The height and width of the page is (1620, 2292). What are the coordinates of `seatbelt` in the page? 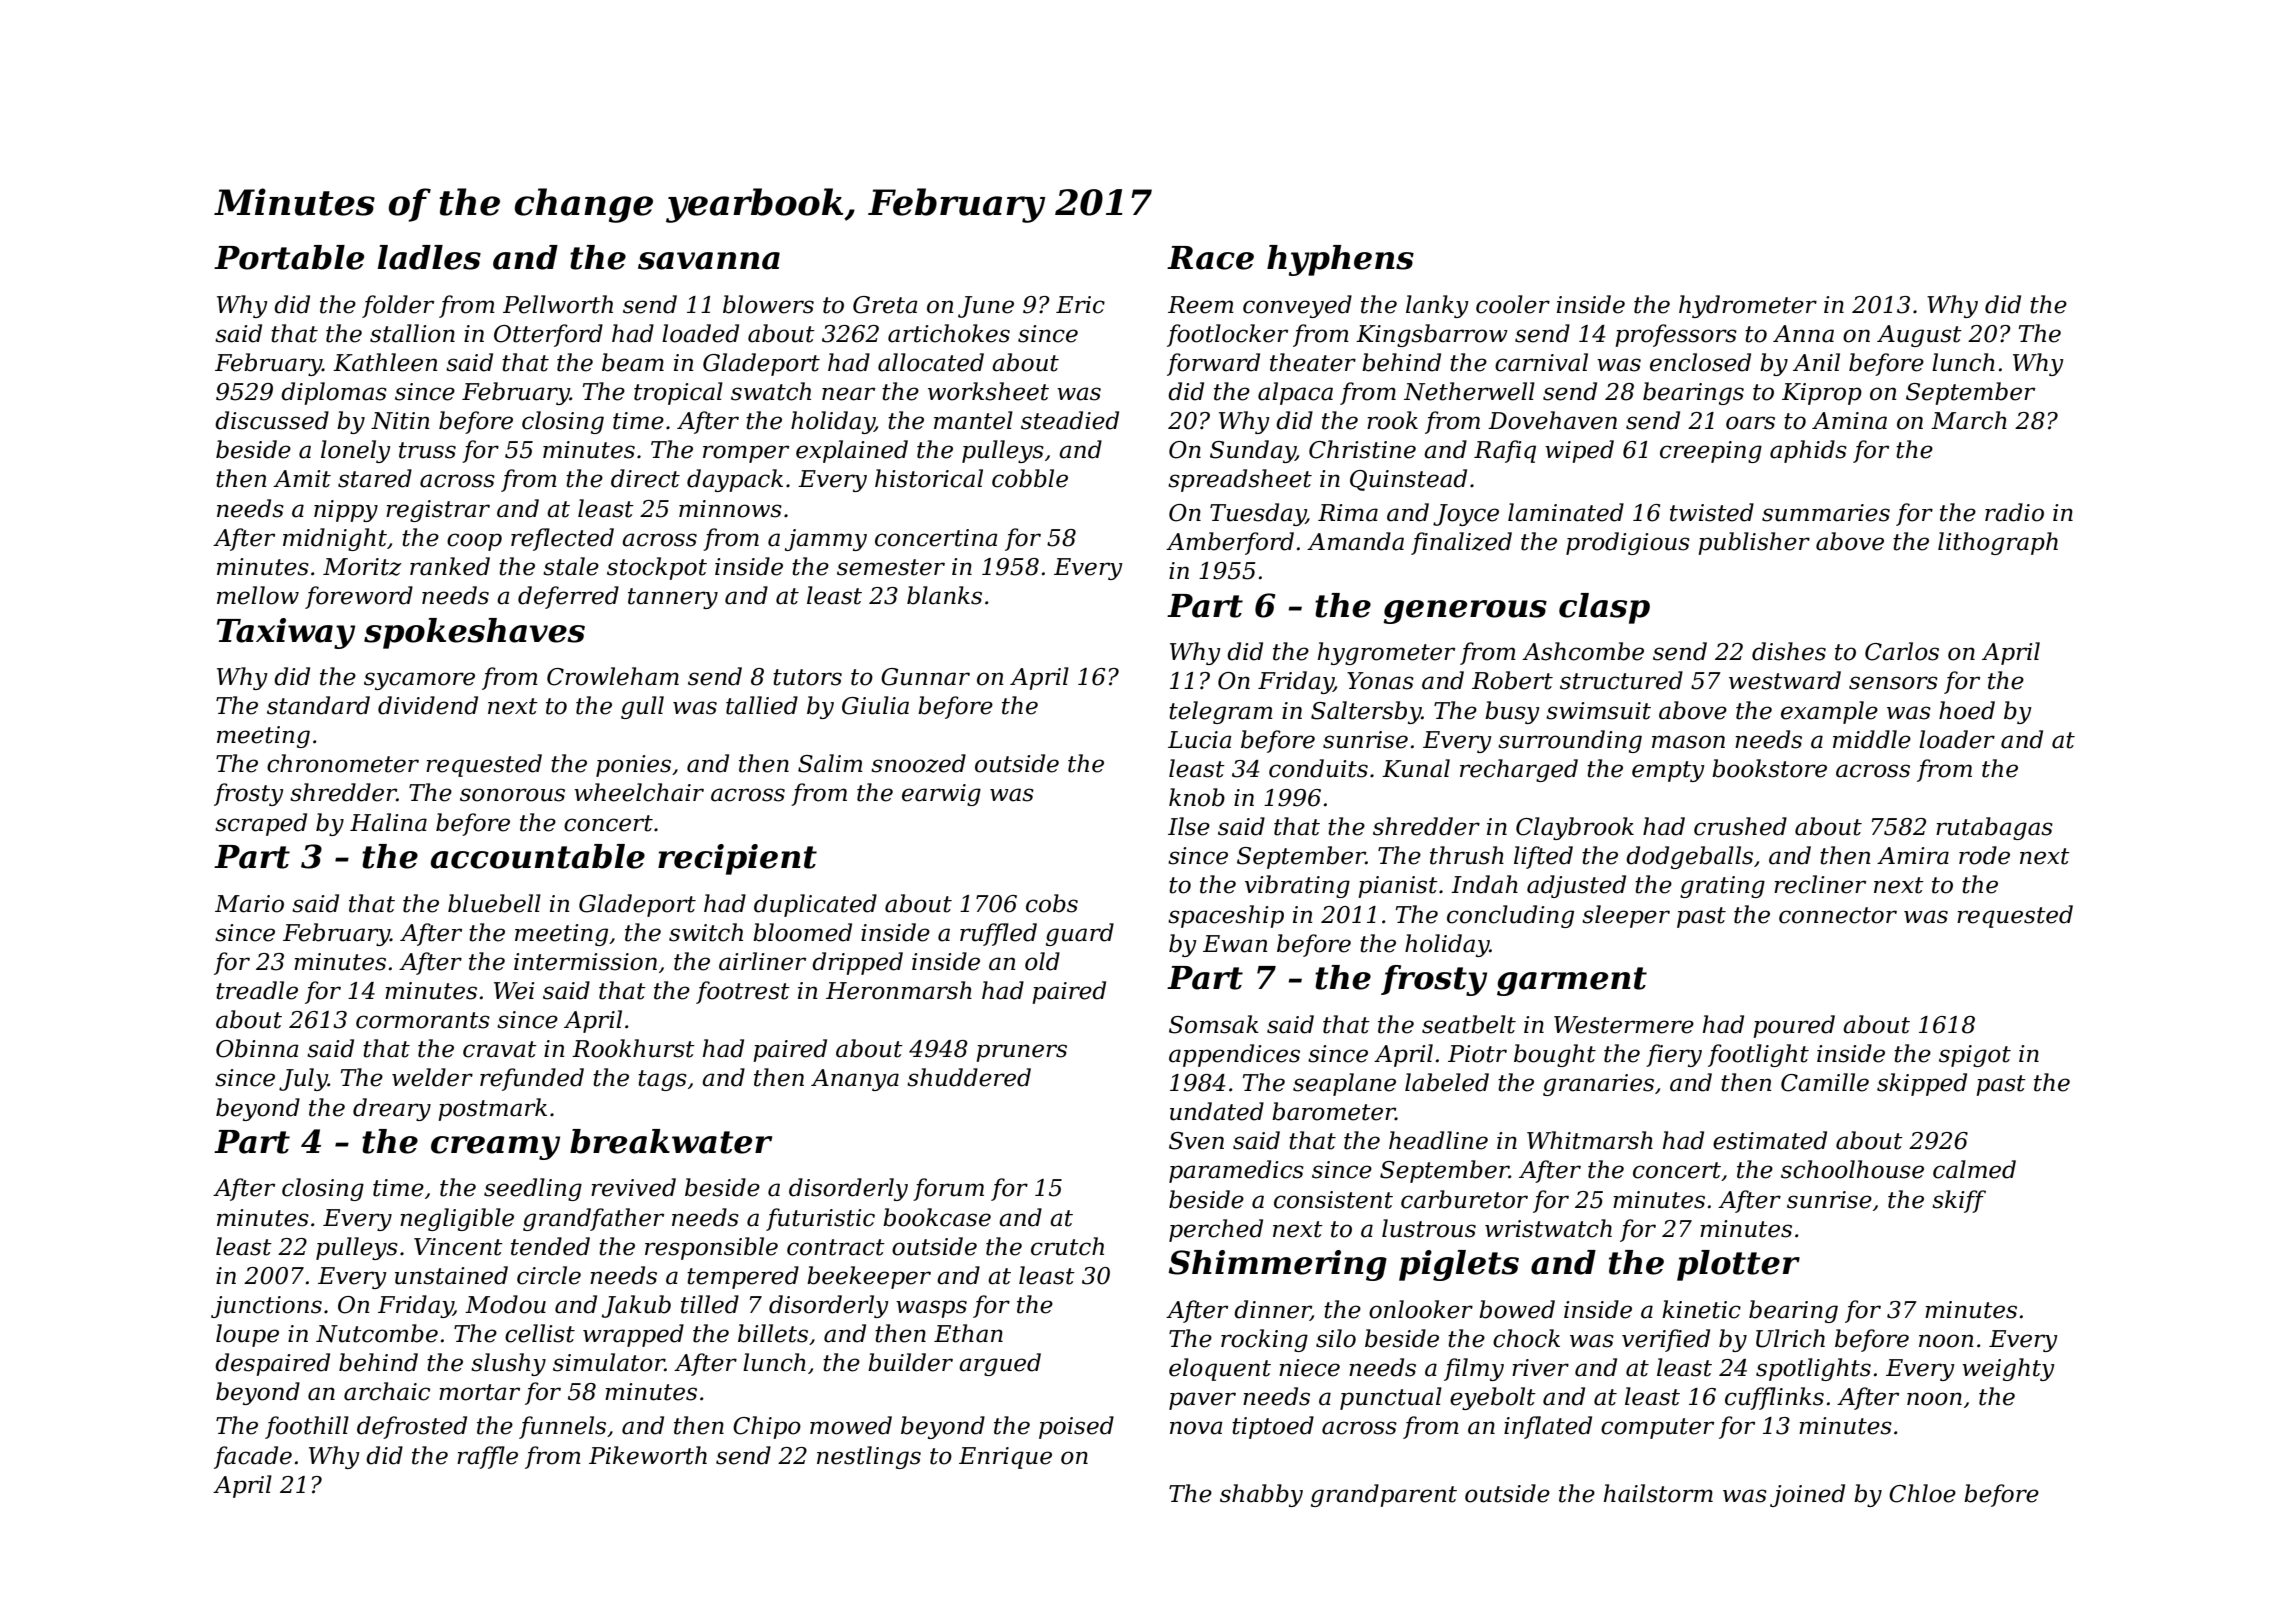 It's located at (1469, 1024).
